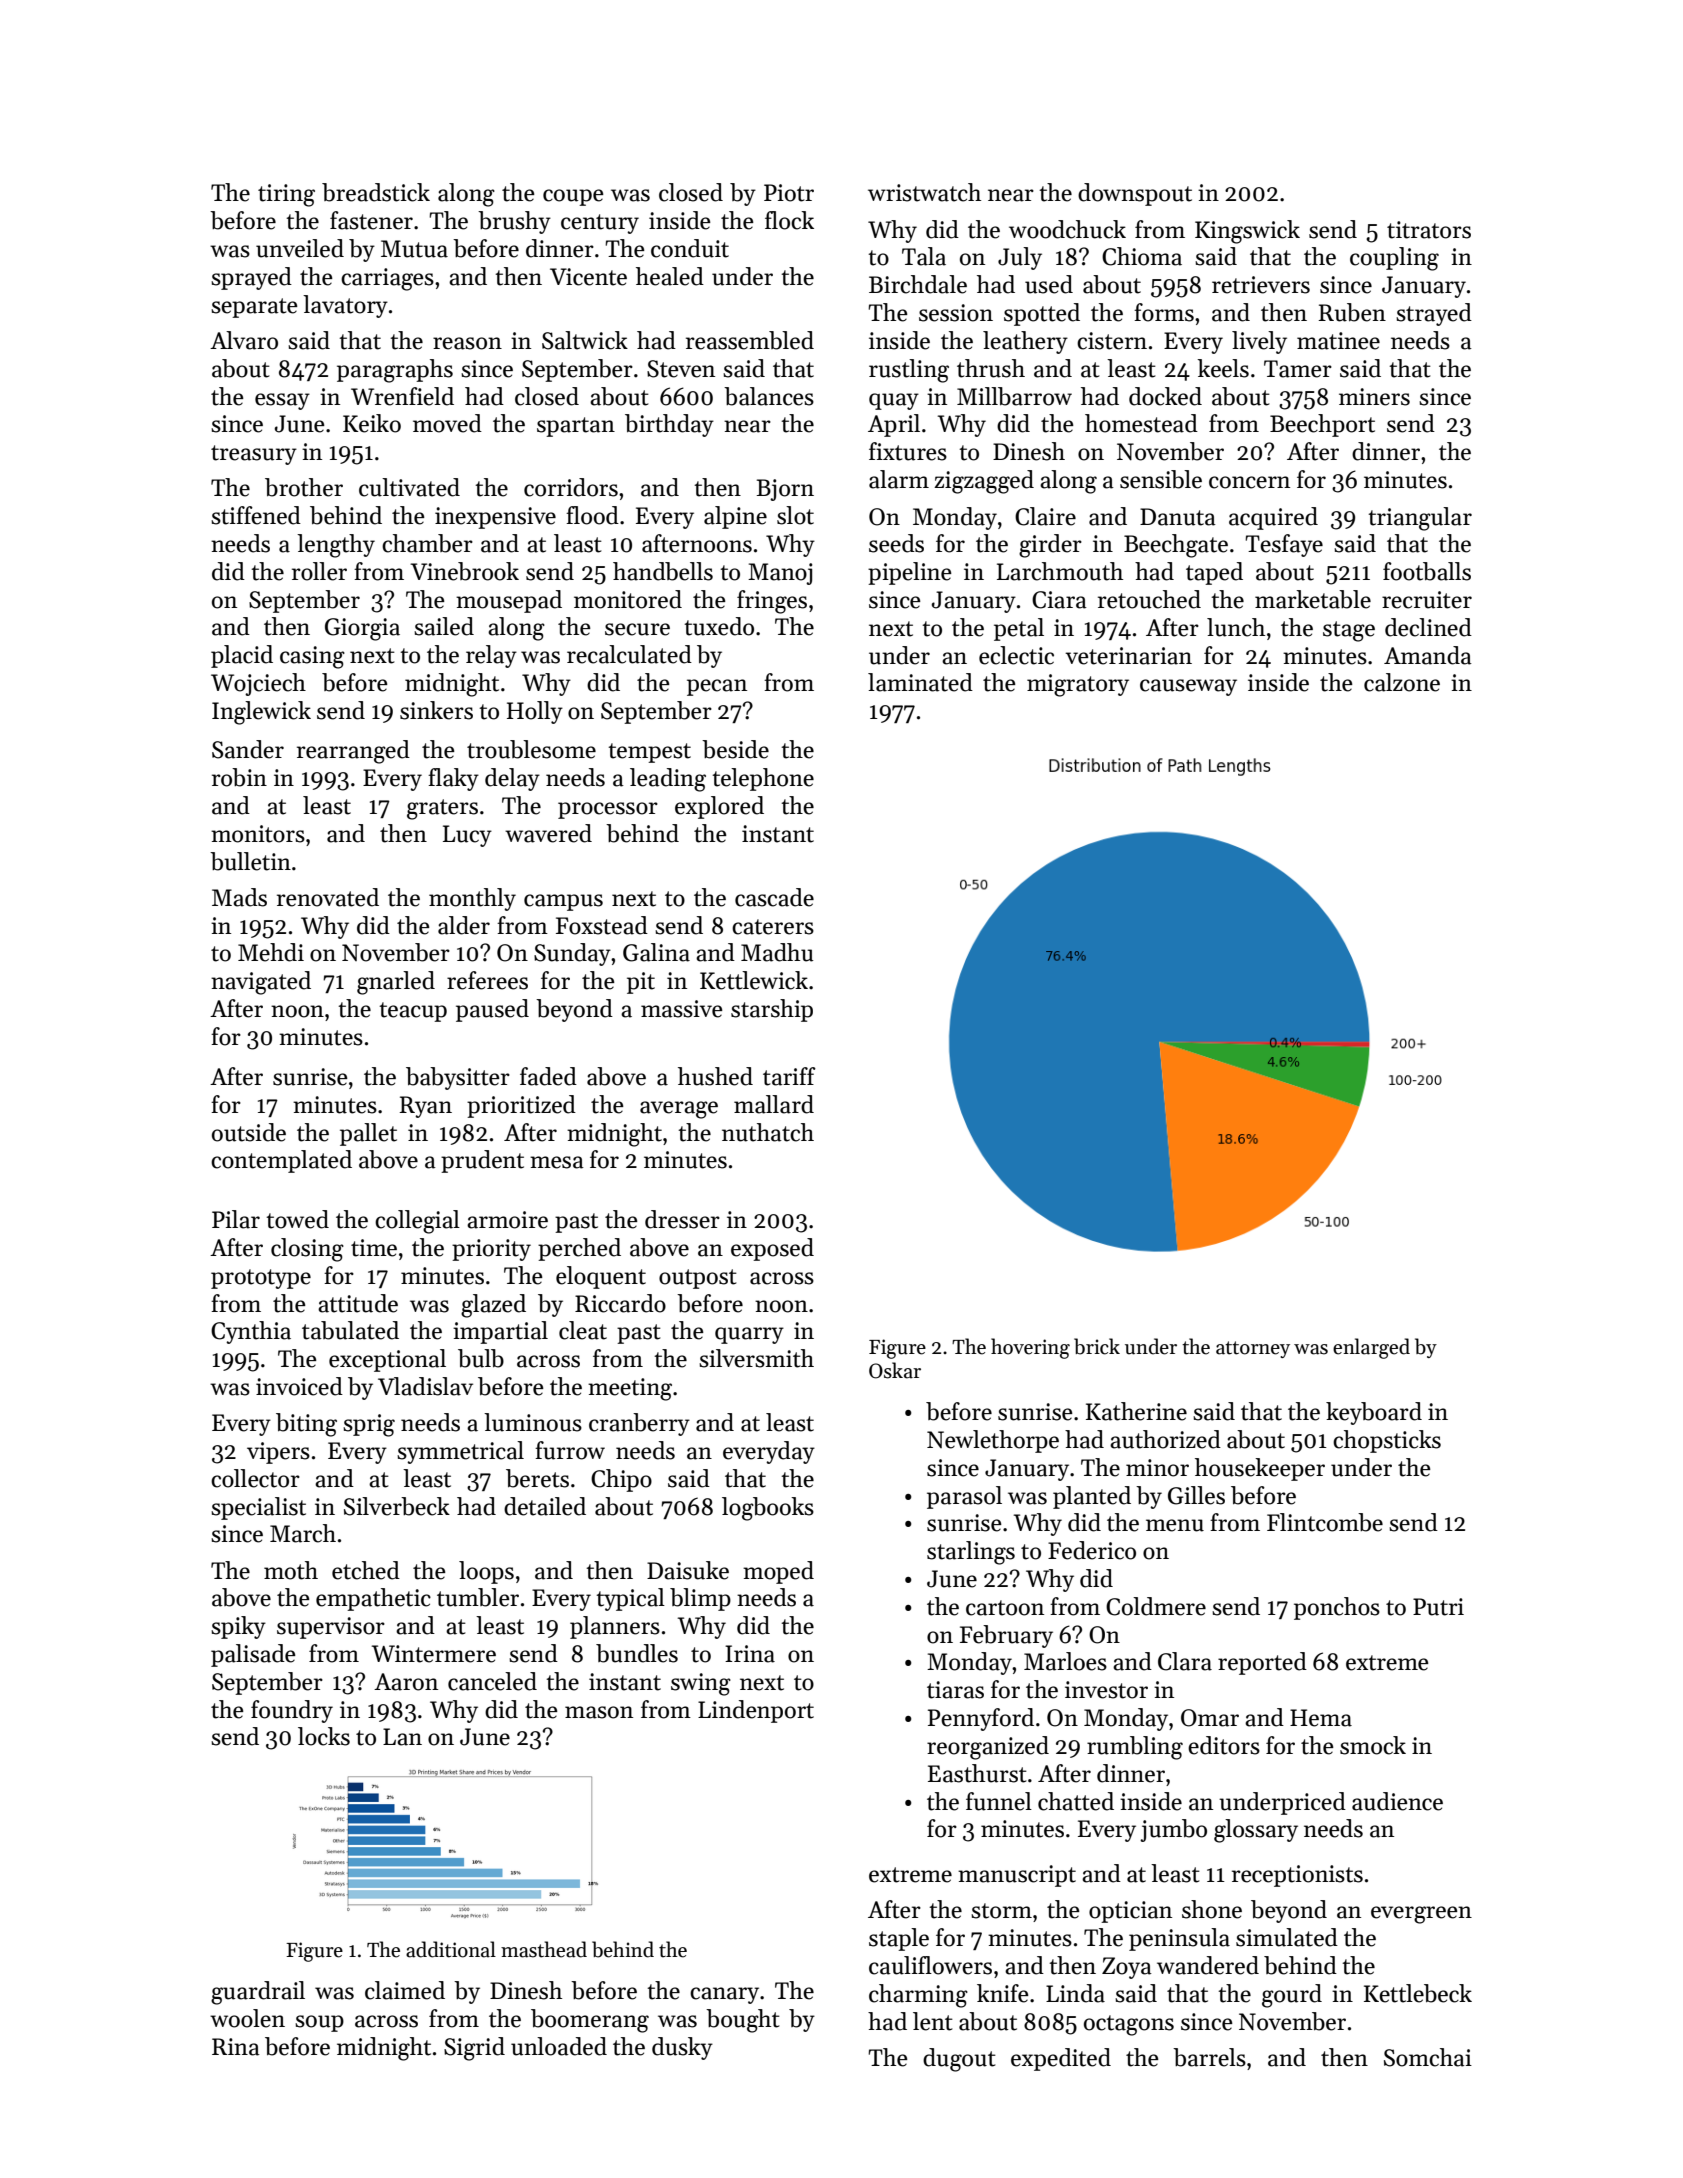 This screenshot has width=1683, height=2178. I want to click on laminated, so click(920, 682).
